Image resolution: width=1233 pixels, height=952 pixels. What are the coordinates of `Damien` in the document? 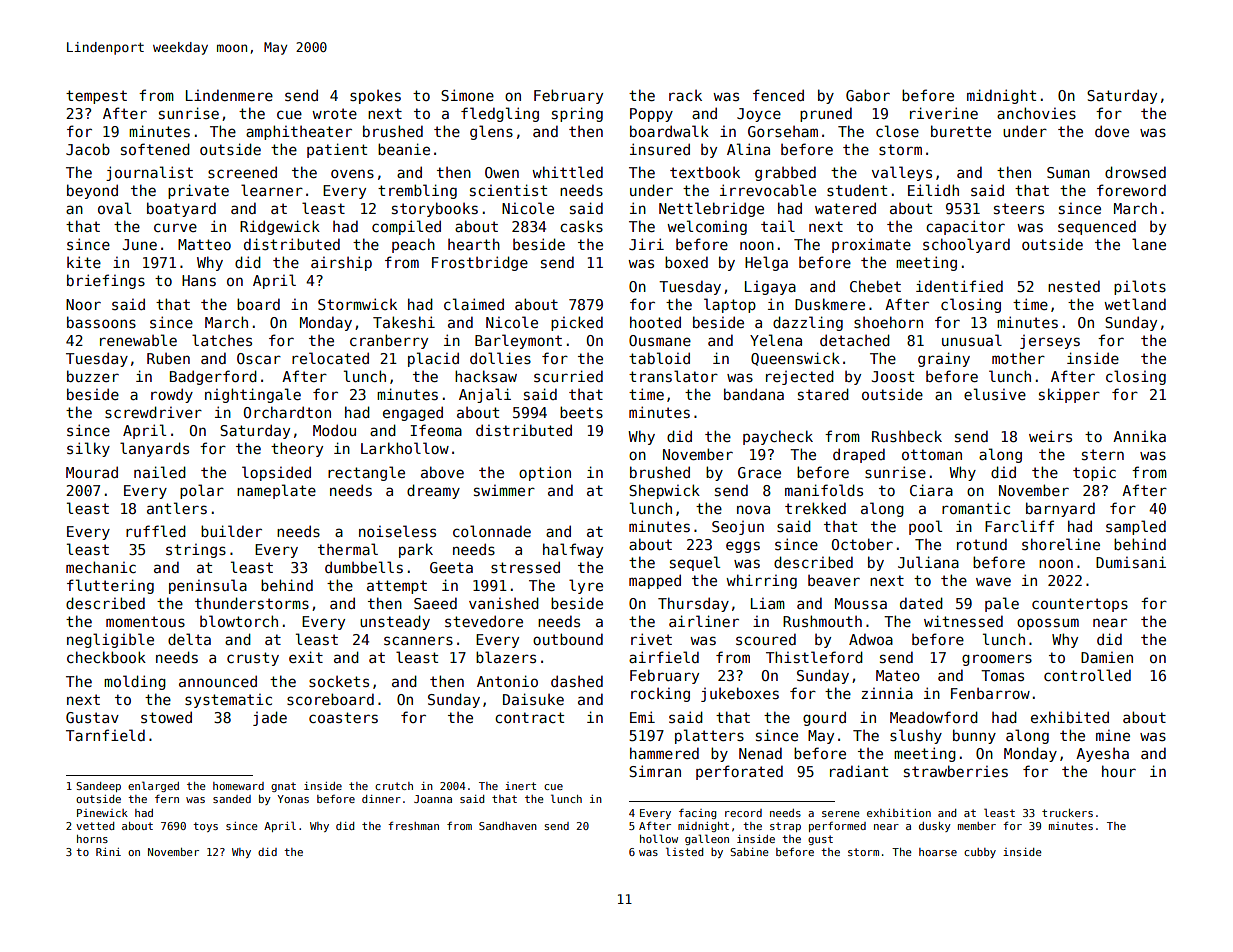 It's located at (1107, 657).
